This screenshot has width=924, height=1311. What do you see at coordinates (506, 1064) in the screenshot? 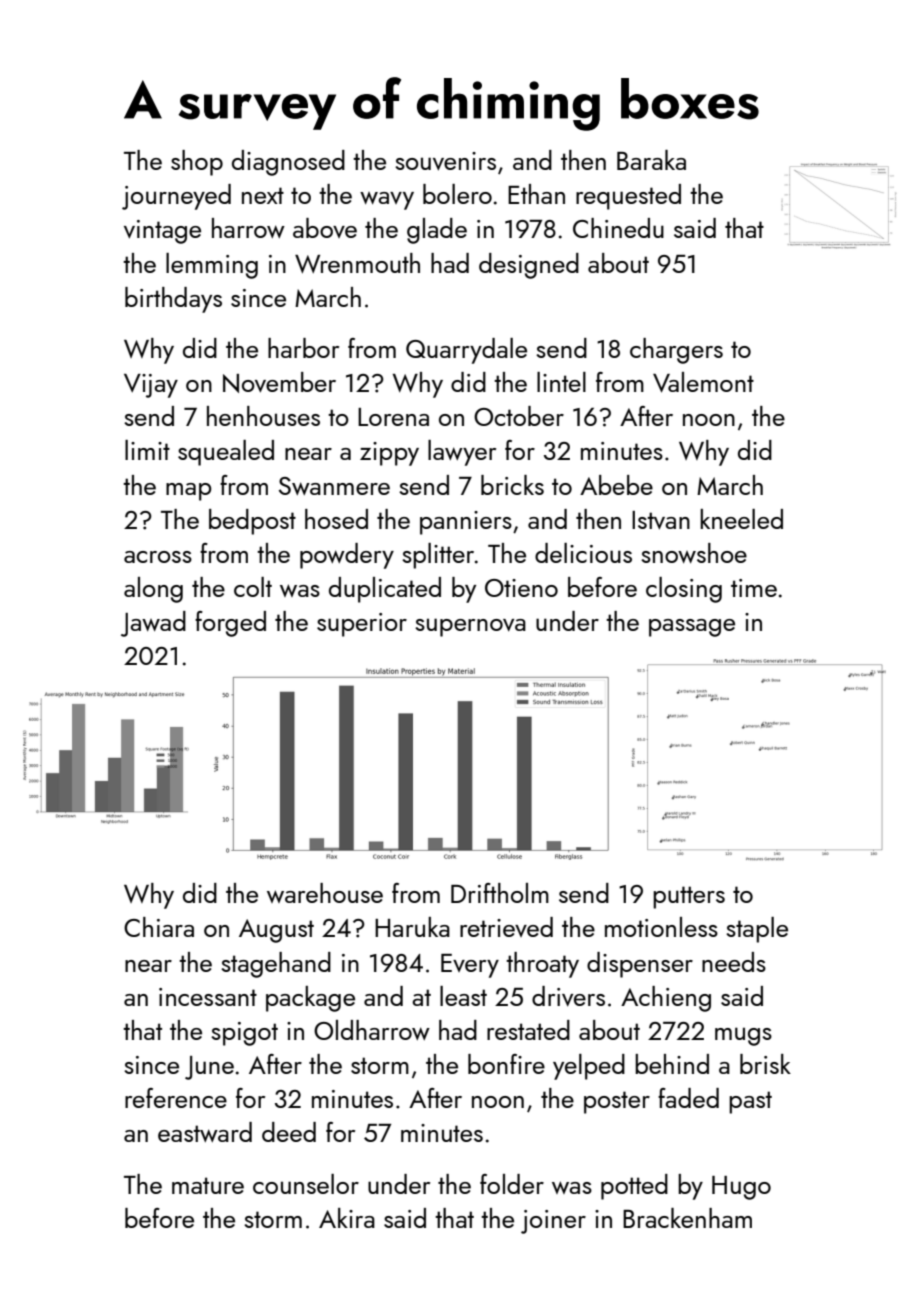
I see `bonfire` at bounding box center [506, 1064].
